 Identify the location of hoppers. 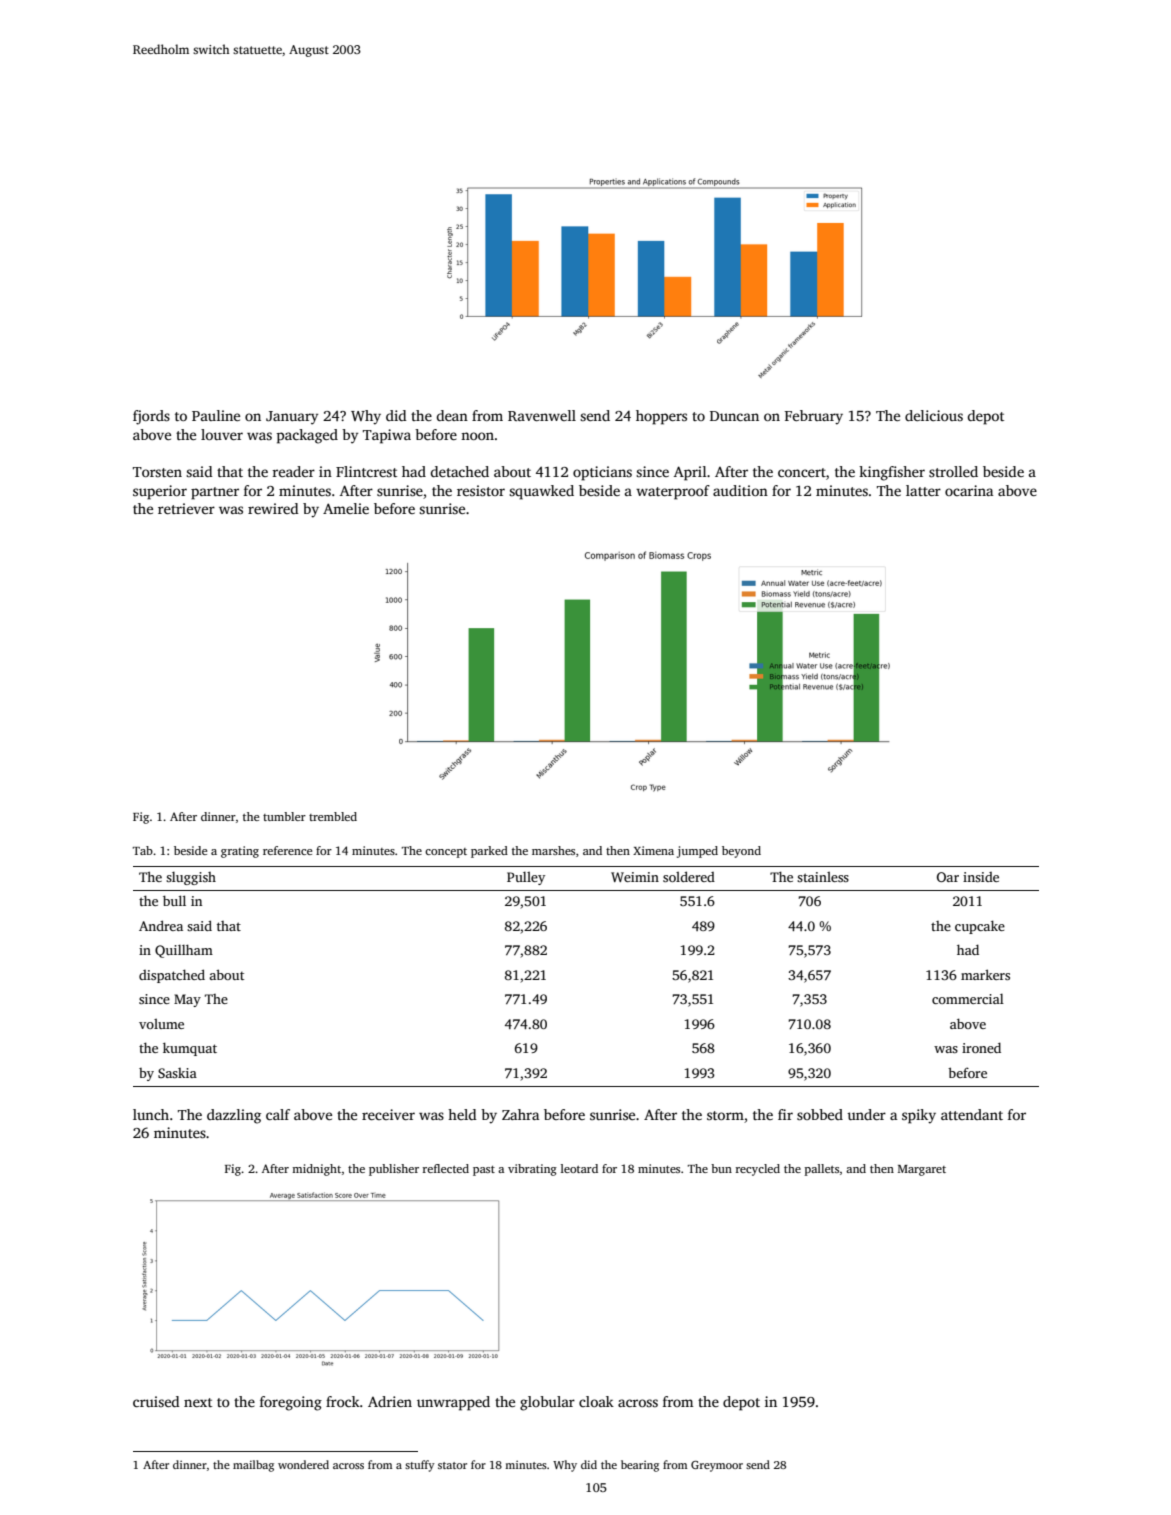
(661, 417).
